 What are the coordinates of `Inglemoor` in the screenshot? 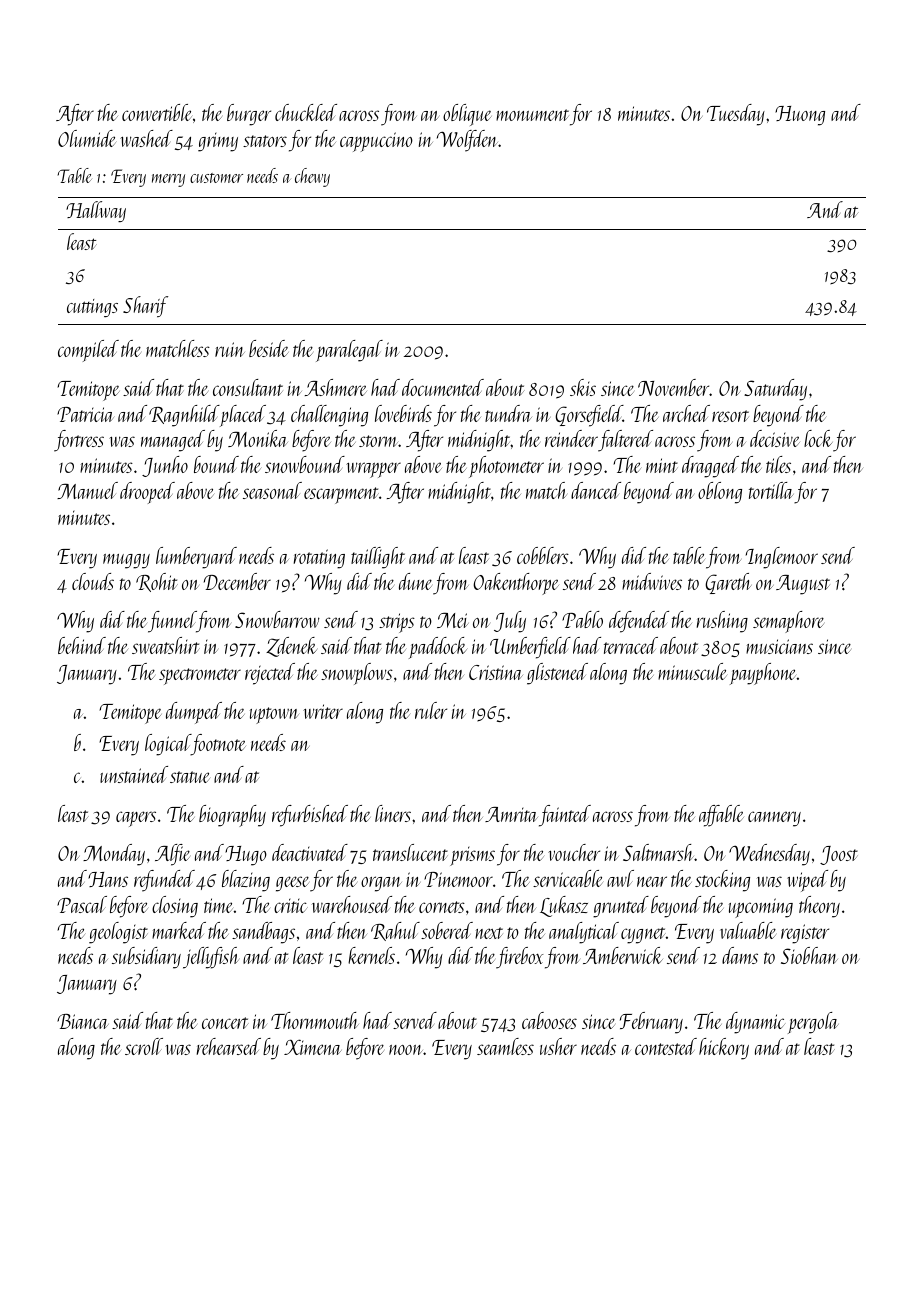 It's located at (782, 558).
